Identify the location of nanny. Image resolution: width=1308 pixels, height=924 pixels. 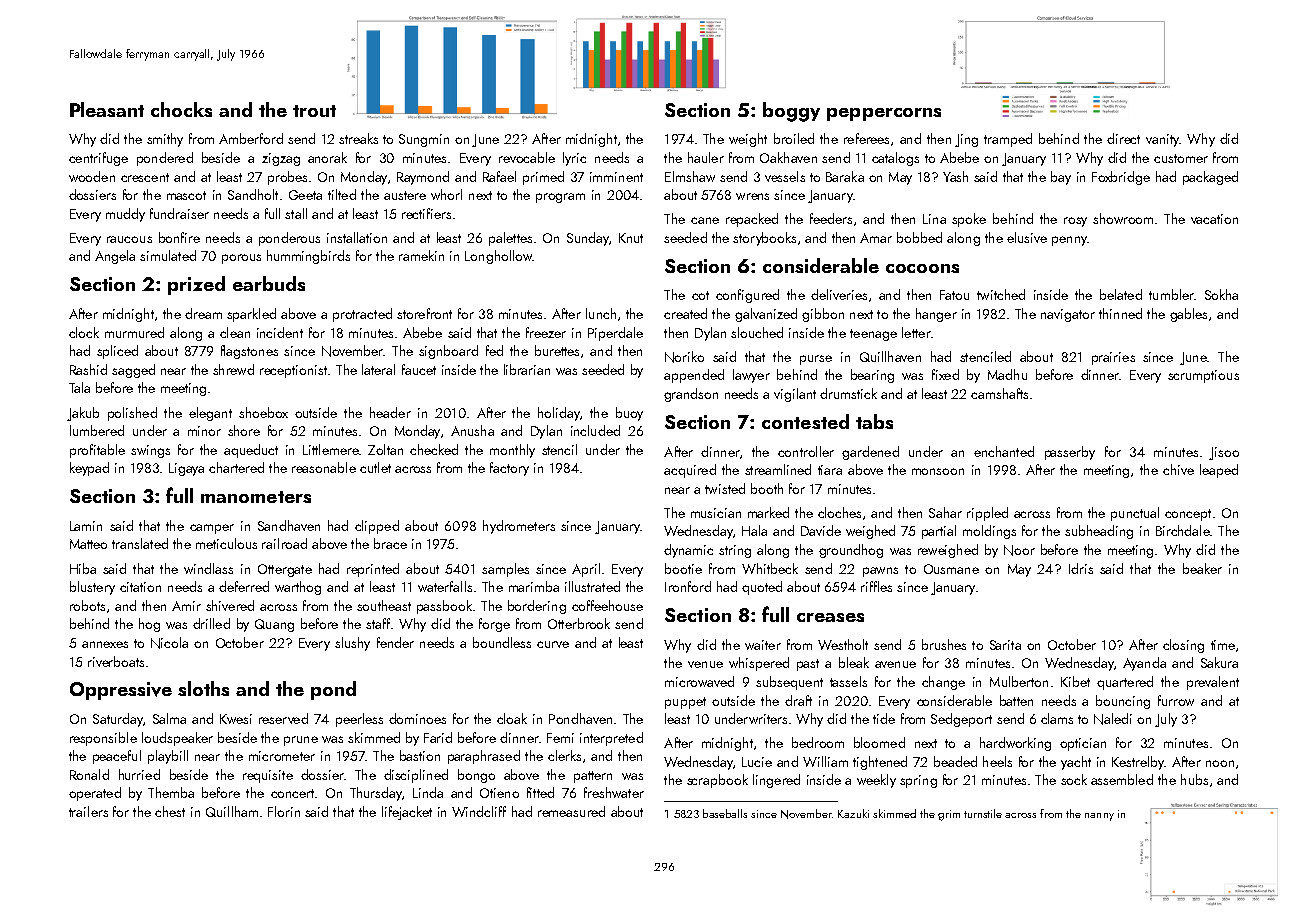
(1099, 817).
